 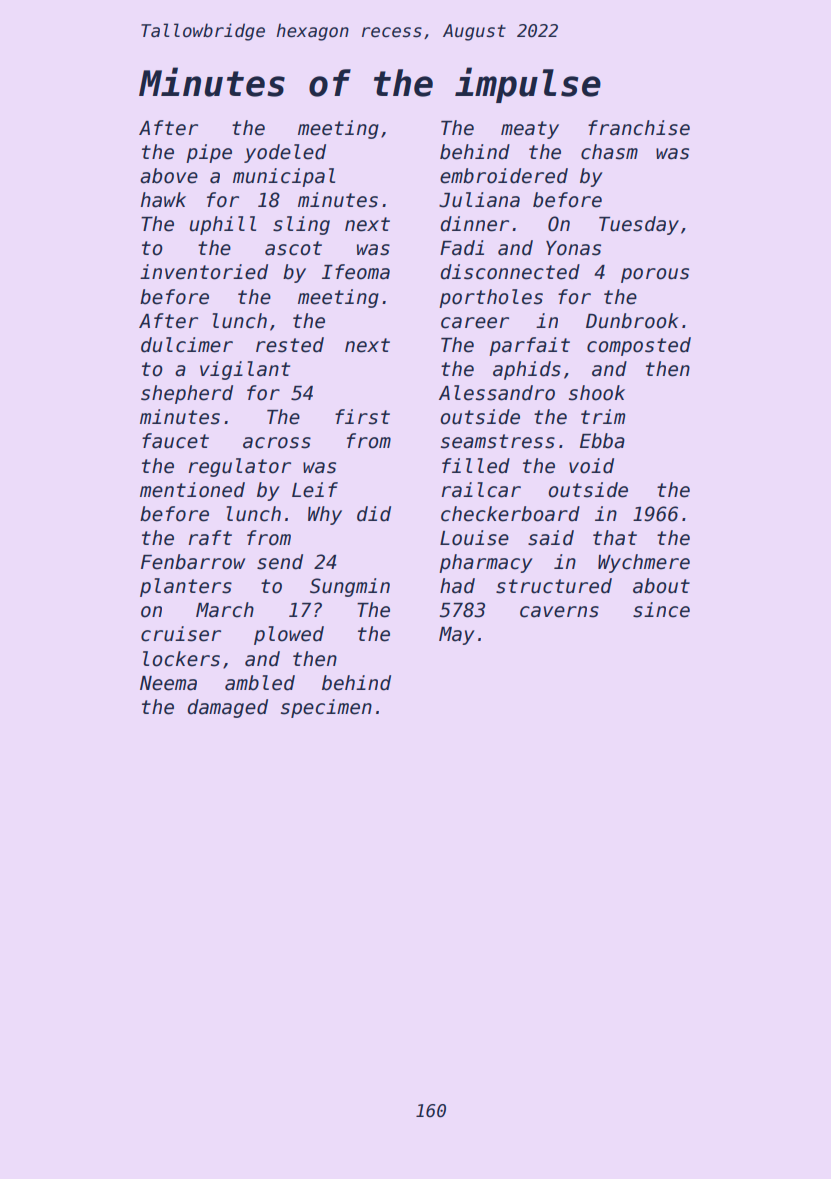 I want to click on said, so click(x=551, y=538).
